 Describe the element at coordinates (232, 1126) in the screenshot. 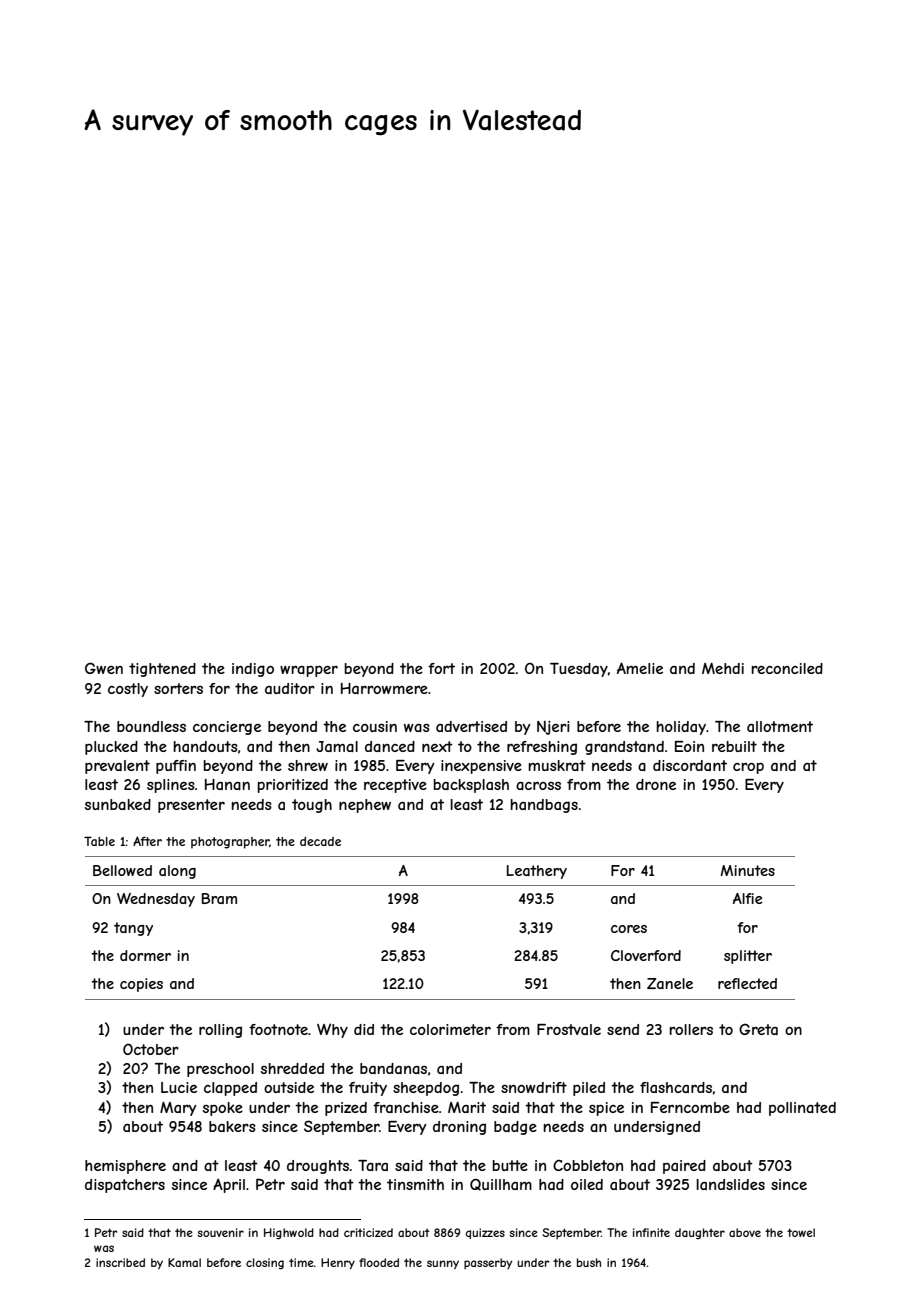

I see `bakers` at that location.
